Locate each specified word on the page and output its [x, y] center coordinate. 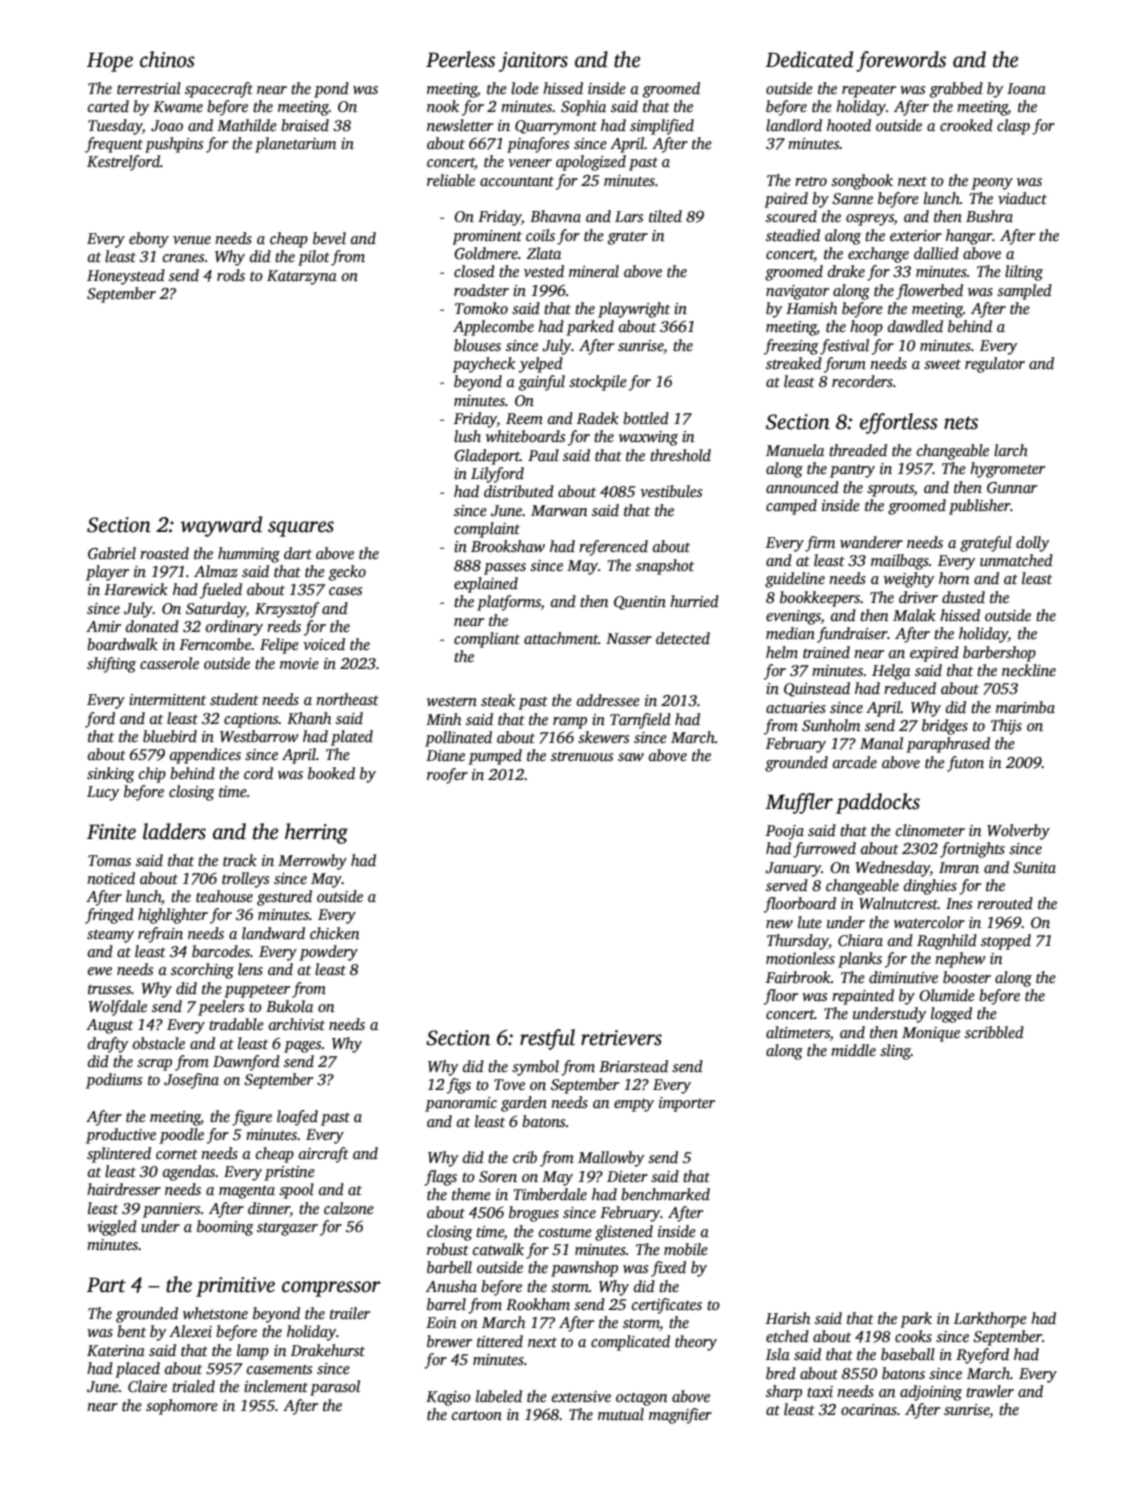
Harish [788, 1318]
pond [331, 90]
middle [853, 1050]
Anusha [451, 1286]
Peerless [460, 59]
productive [121, 1136]
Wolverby [1018, 832]
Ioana [1026, 88]
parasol [335, 1388]
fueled [221, 591]
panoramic [461, 1104]
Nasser [629, 639]
